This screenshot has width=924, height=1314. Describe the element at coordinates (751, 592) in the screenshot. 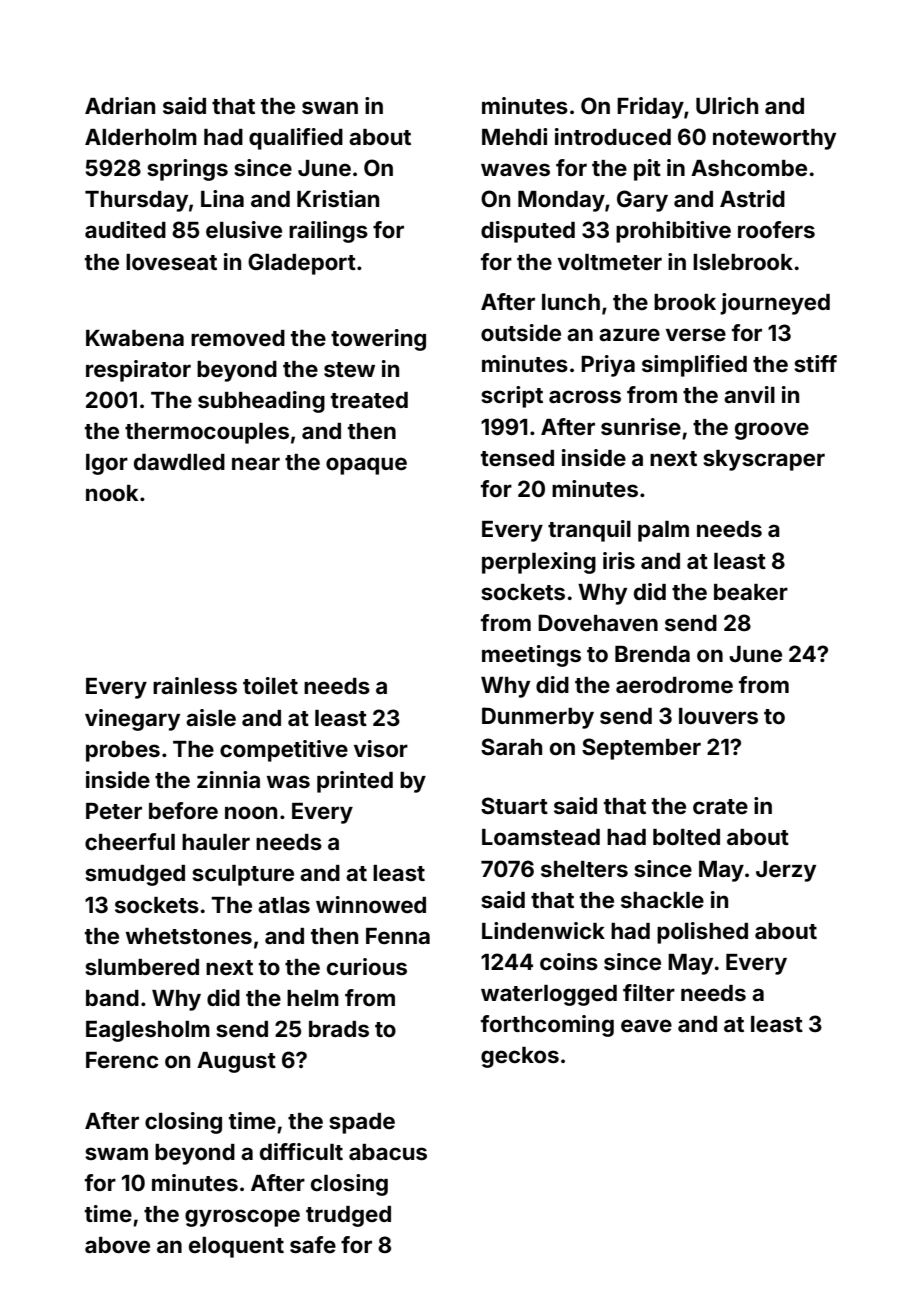

I see `beaker` at that location.
